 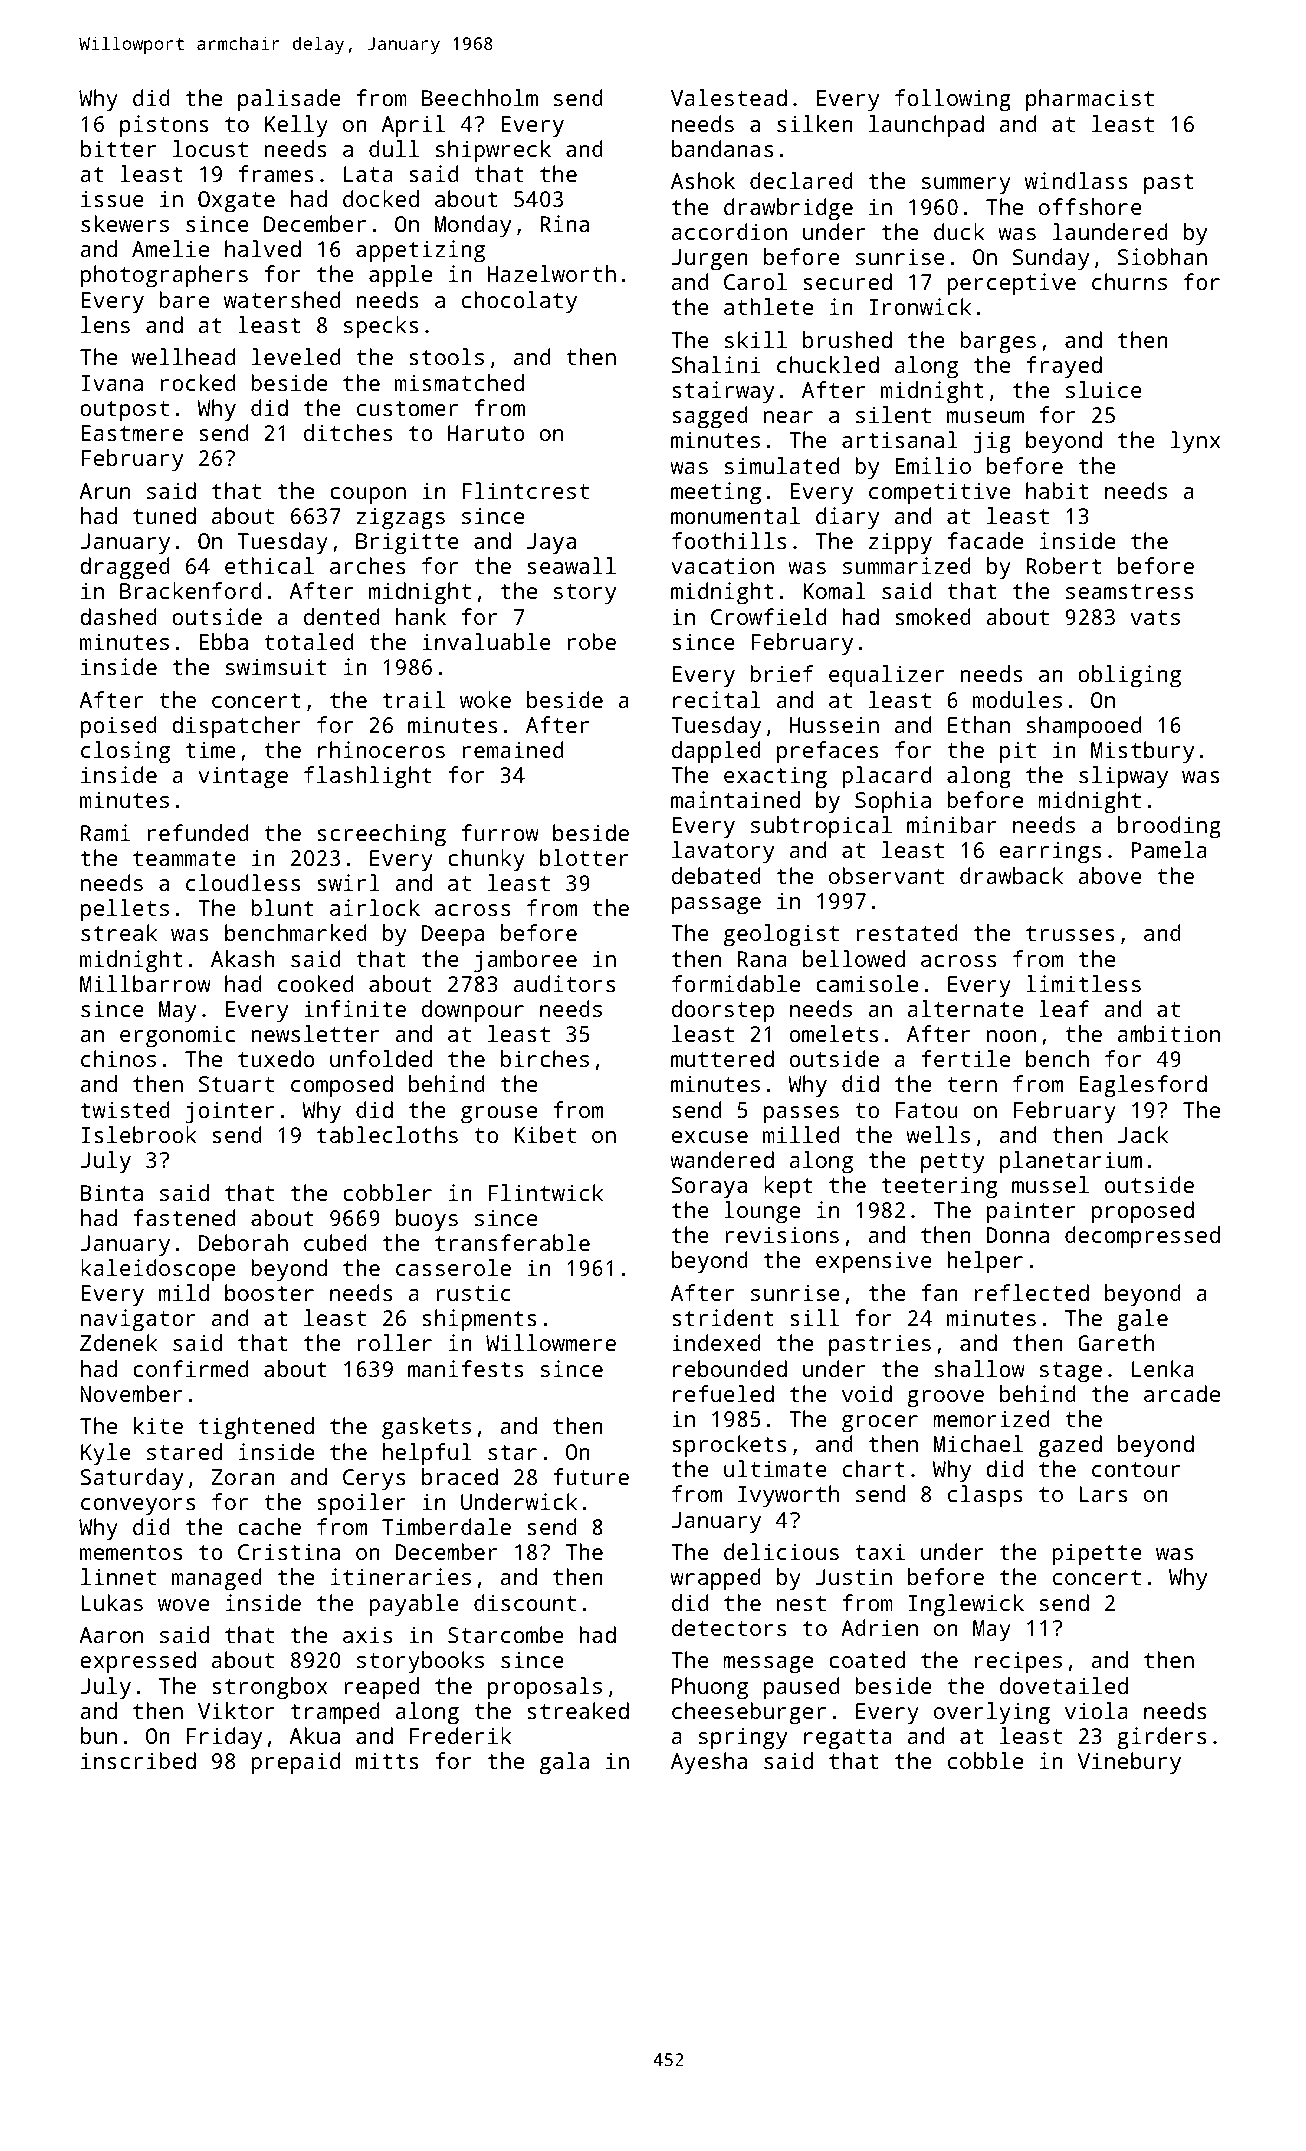 I want to click on wandered, so click(x=722, y=1159).
